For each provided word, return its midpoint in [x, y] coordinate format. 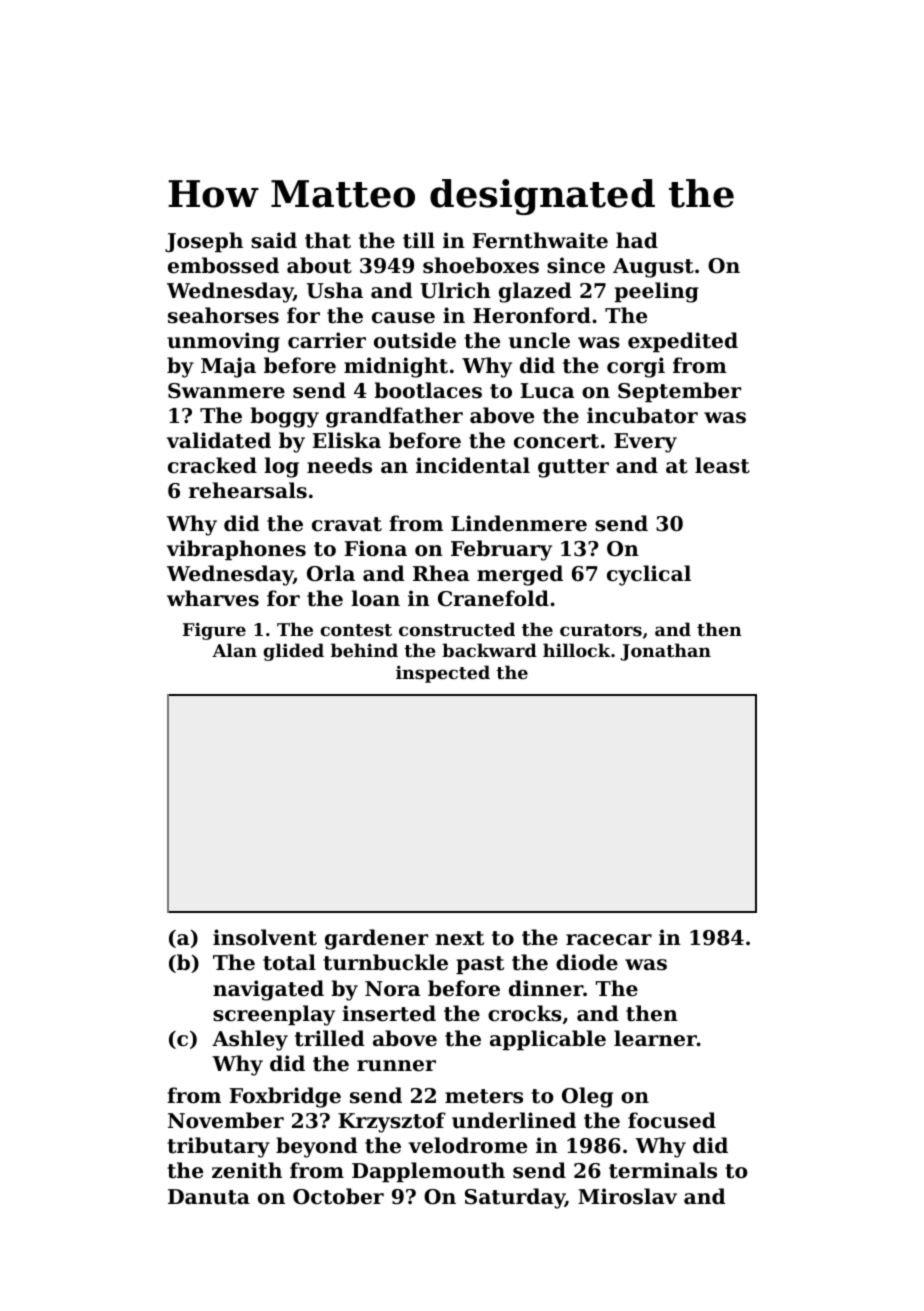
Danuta [209, 1197]
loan [375, 598]
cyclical [649, 575]
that [328, 240]
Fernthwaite [540, 240]
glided [293, 652]
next [459, 938]
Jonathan [665, 652]
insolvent [265, 937]
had [637, 240]
